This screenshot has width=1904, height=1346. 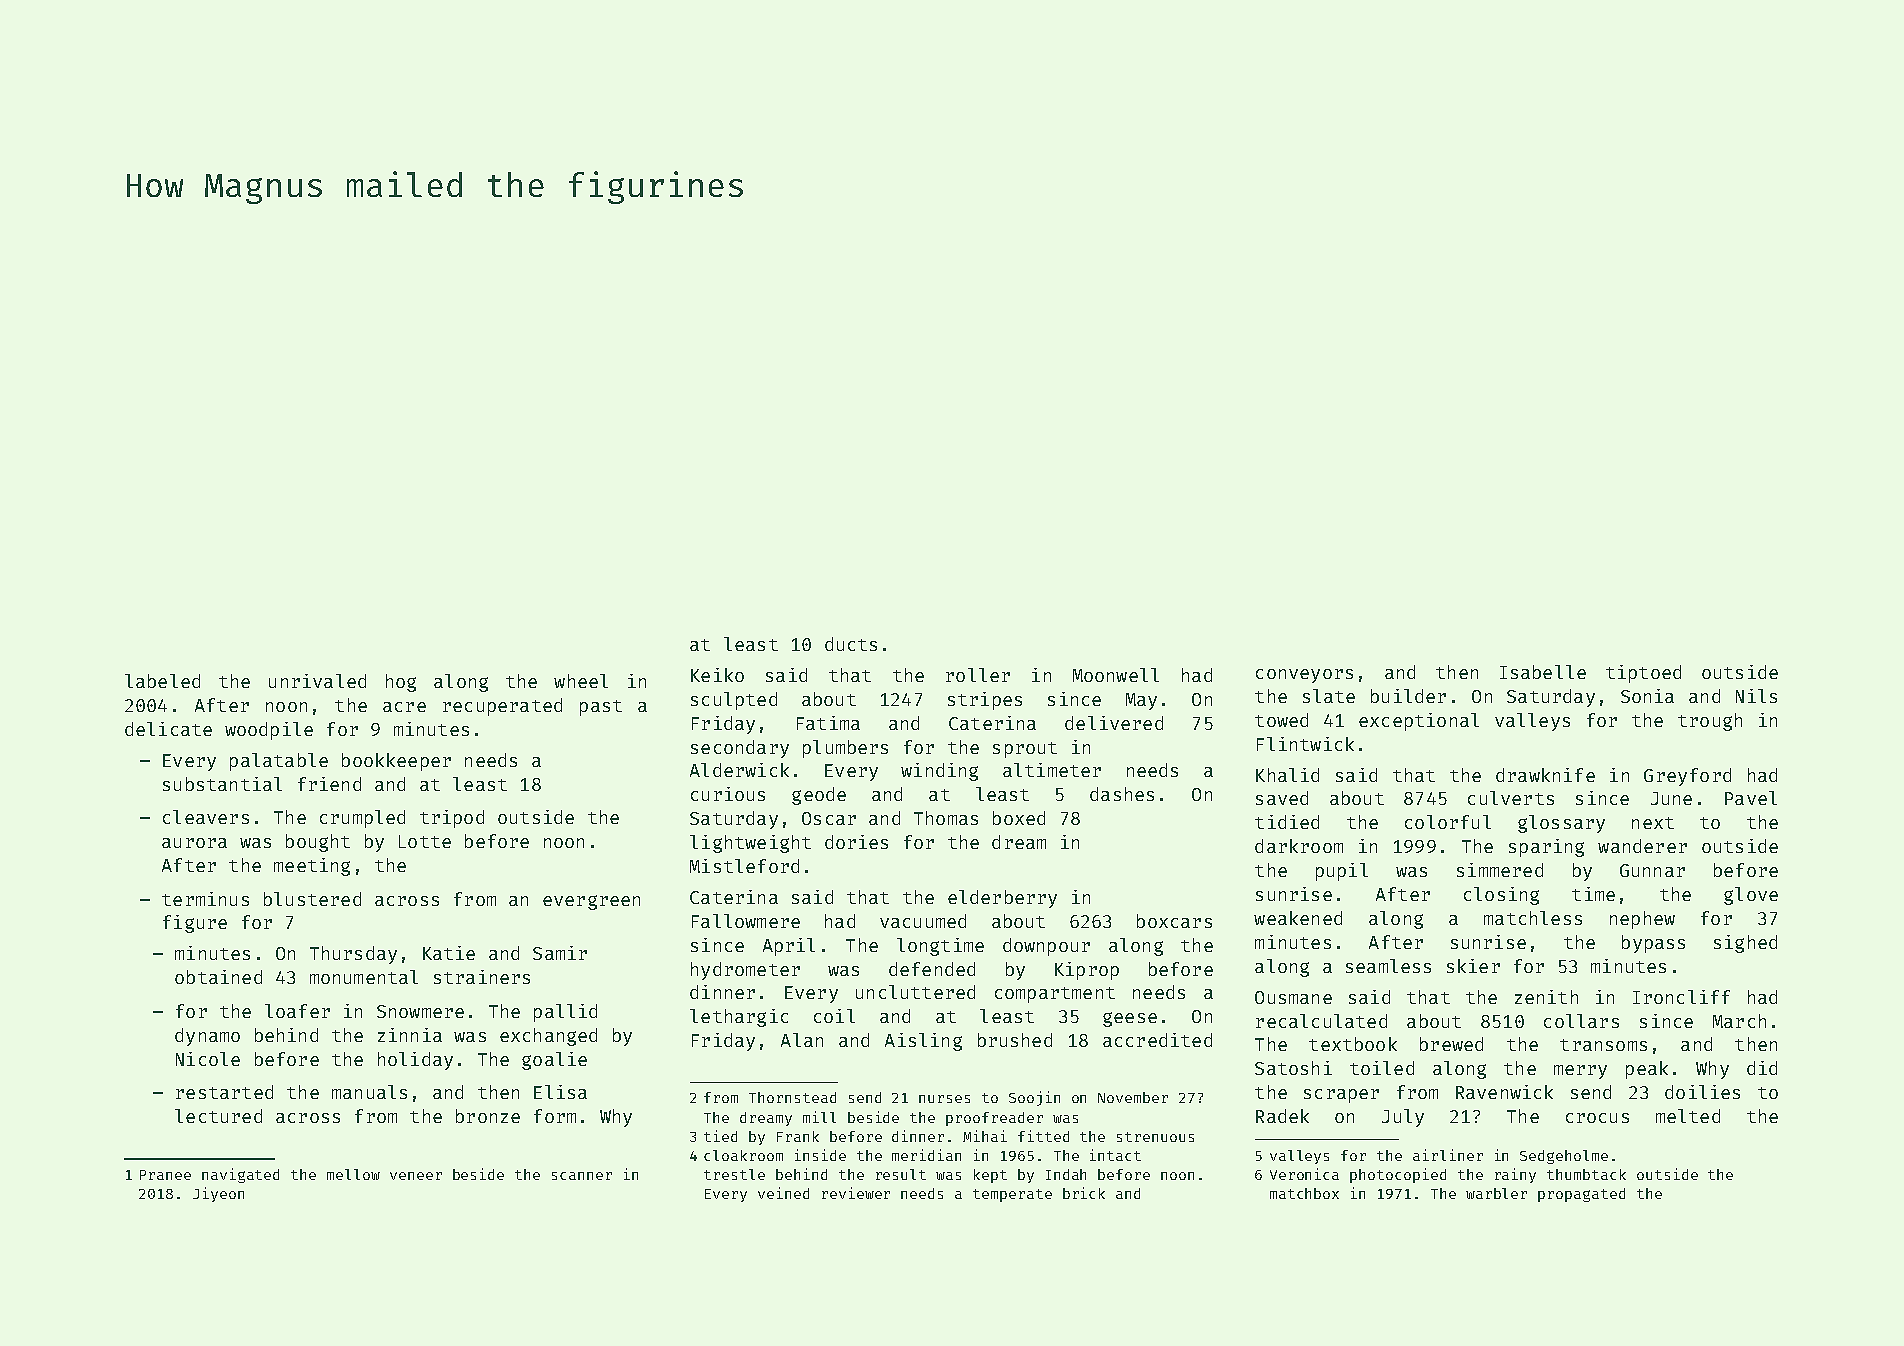 What do you see at coordinates (224, 1092) in the screenshot?
I see `restarted` at bounding box center [224, 1092].
